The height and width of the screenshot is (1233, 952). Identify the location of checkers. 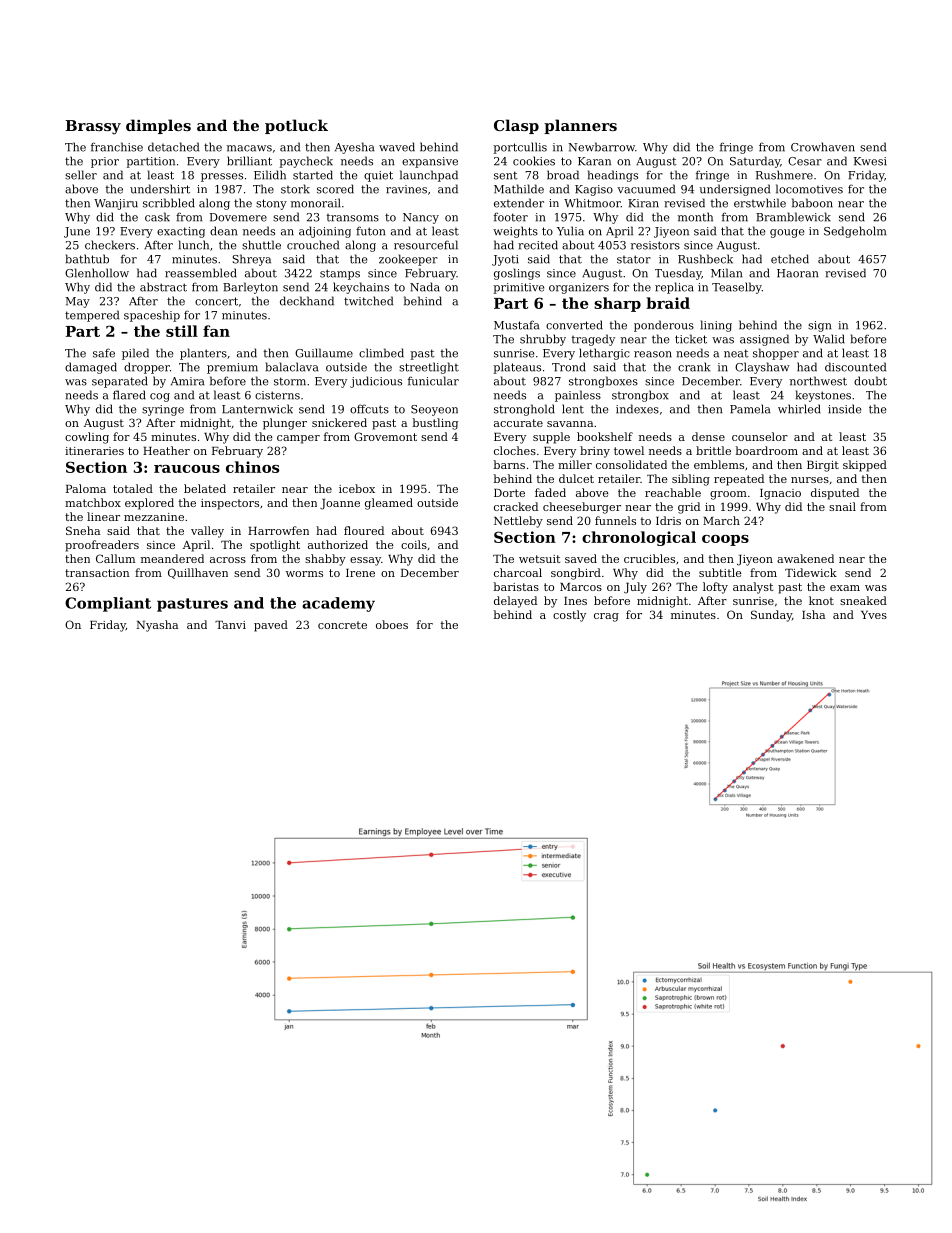
(110, 245).
